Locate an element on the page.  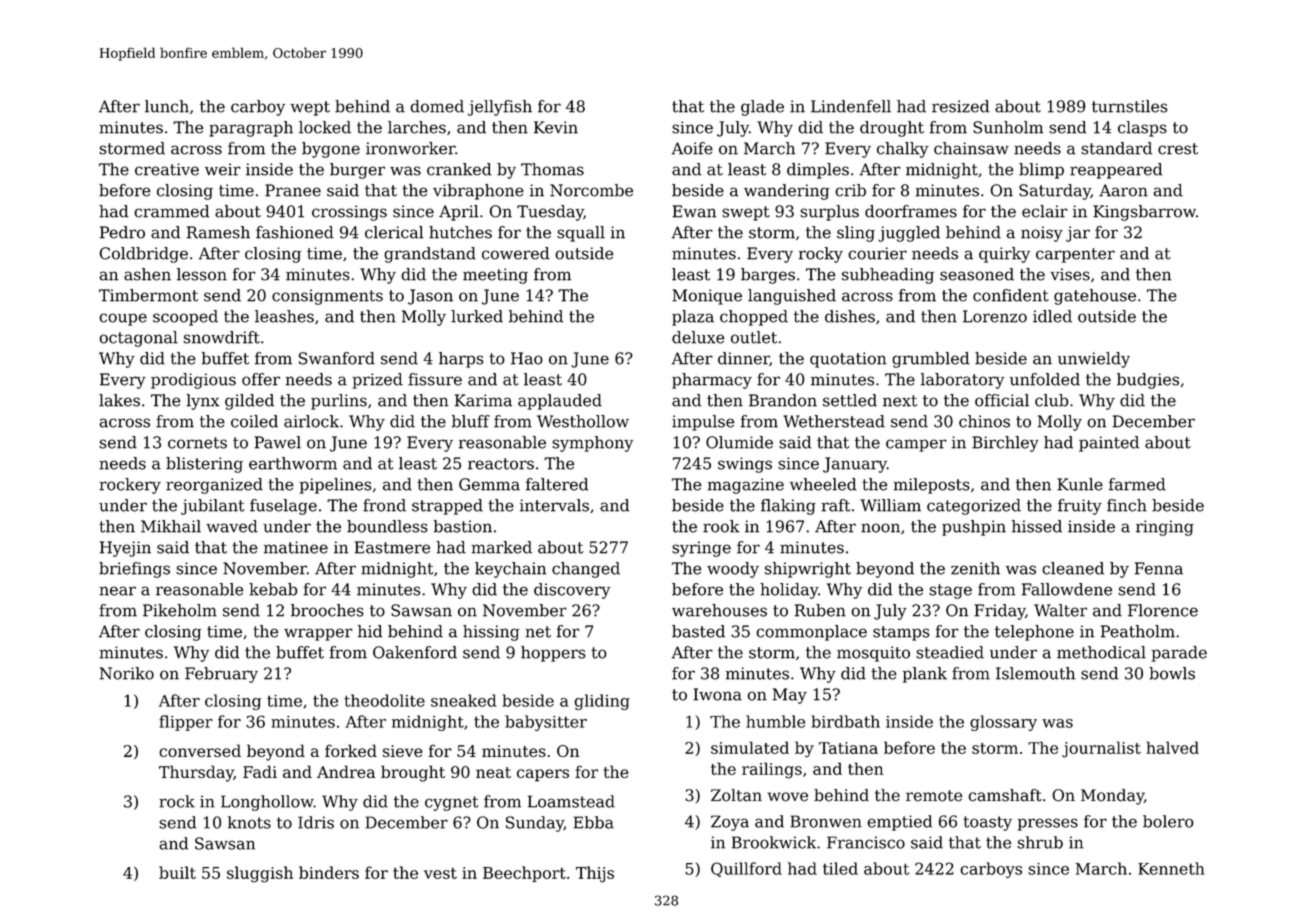
Birchley is located at coordinates (1005, 444).
